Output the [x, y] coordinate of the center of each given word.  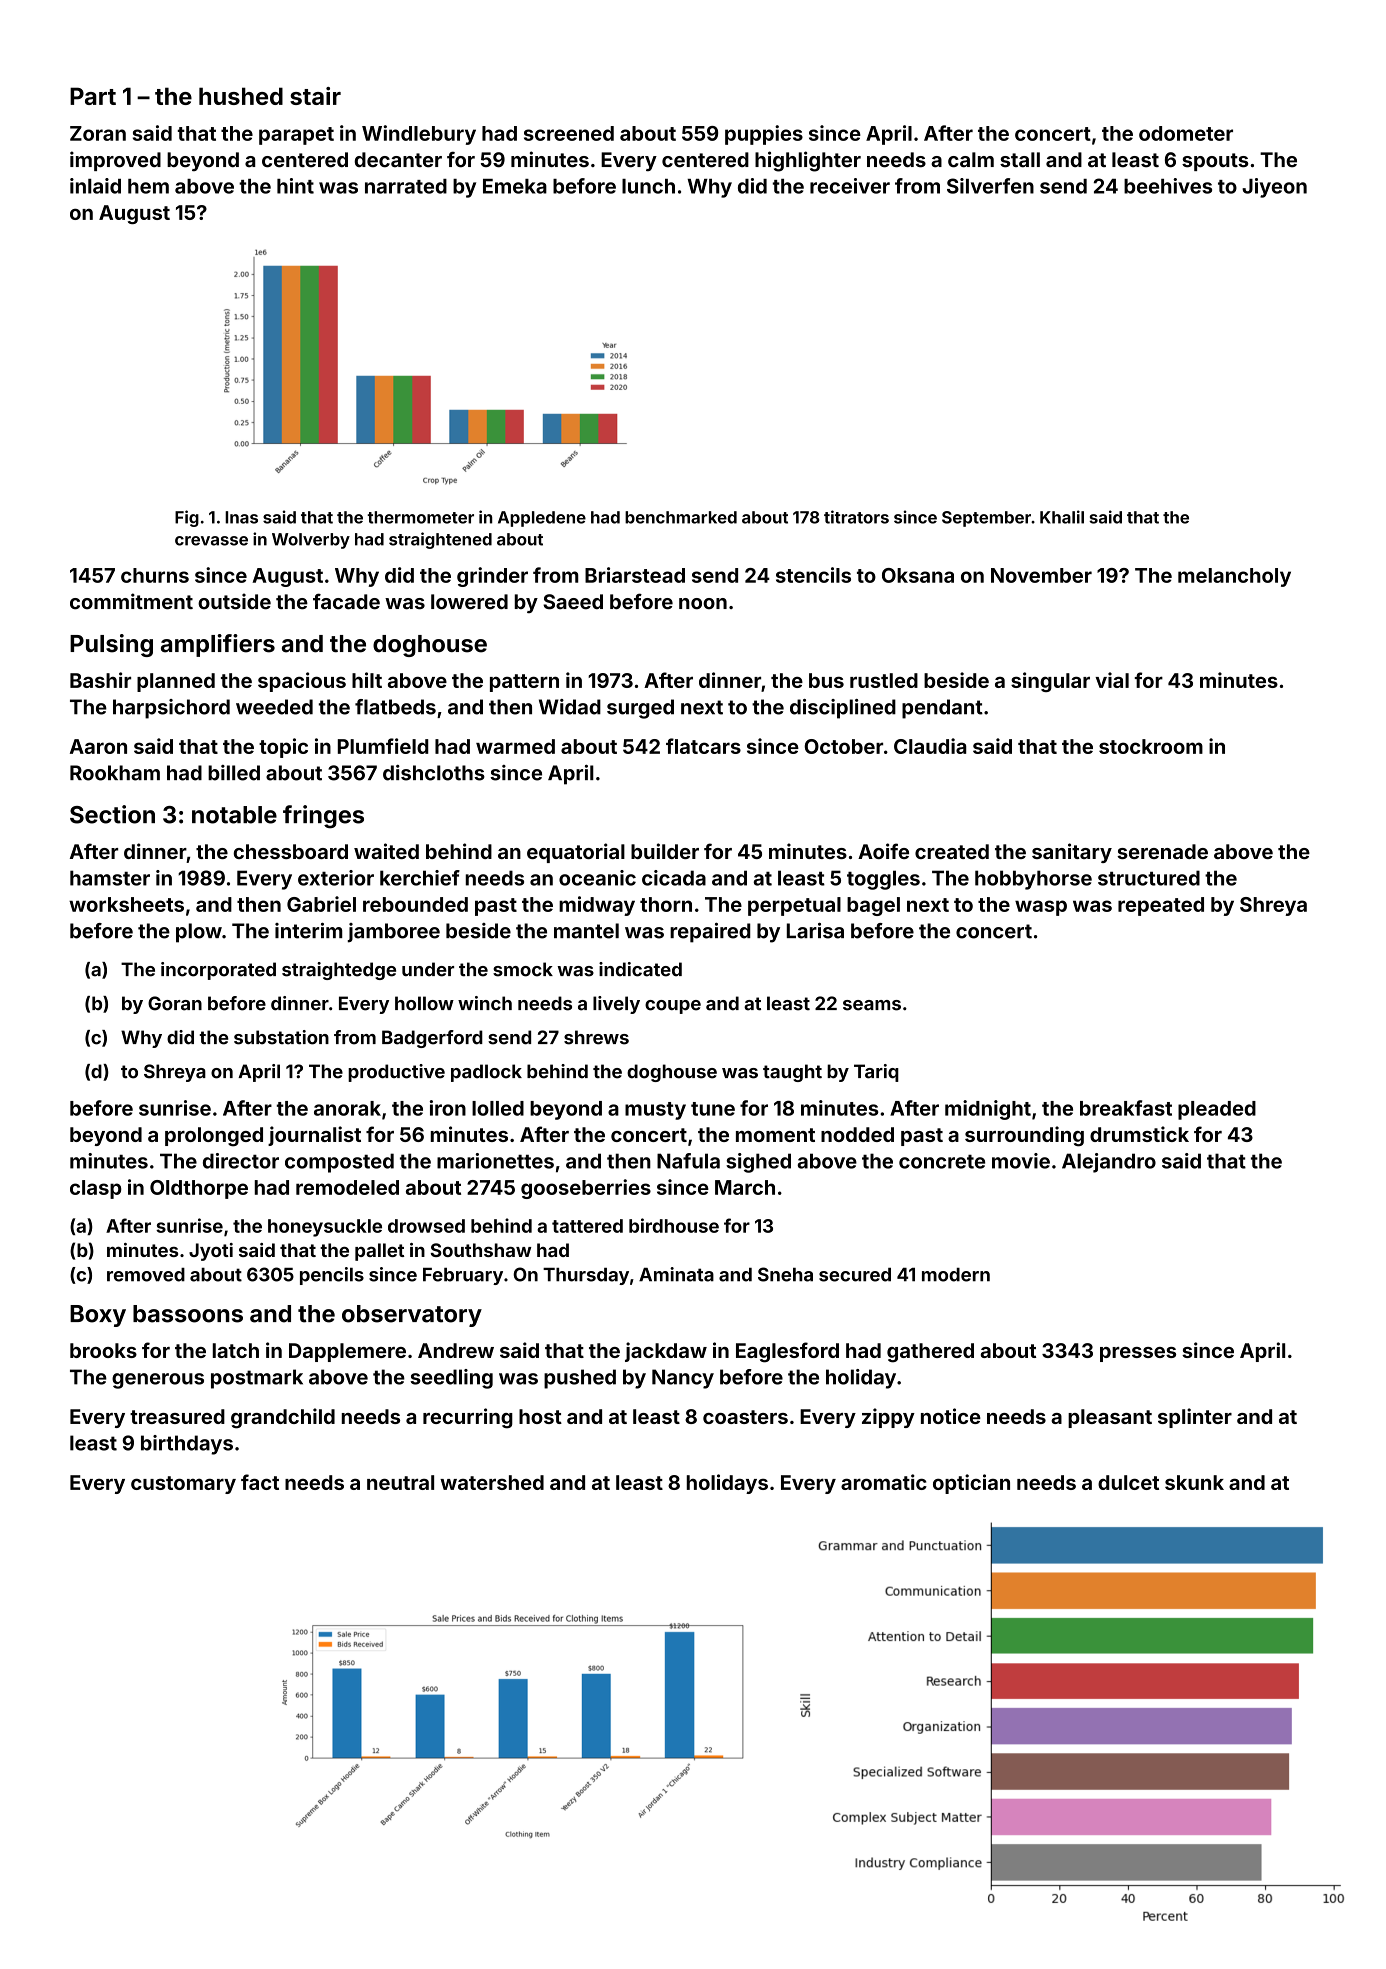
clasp [96, 1189]
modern [956, 1275]
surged [640, 709]
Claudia [930, 746]
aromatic [884, 1482]
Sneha [785, 1274]
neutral [400, 1482]
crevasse [211, 541]
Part [93, 96]
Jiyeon [1274, 188]
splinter [1195, 1418]
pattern [524, 683]
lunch [648, 186]
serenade [1162, 851]
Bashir [100, 680]
